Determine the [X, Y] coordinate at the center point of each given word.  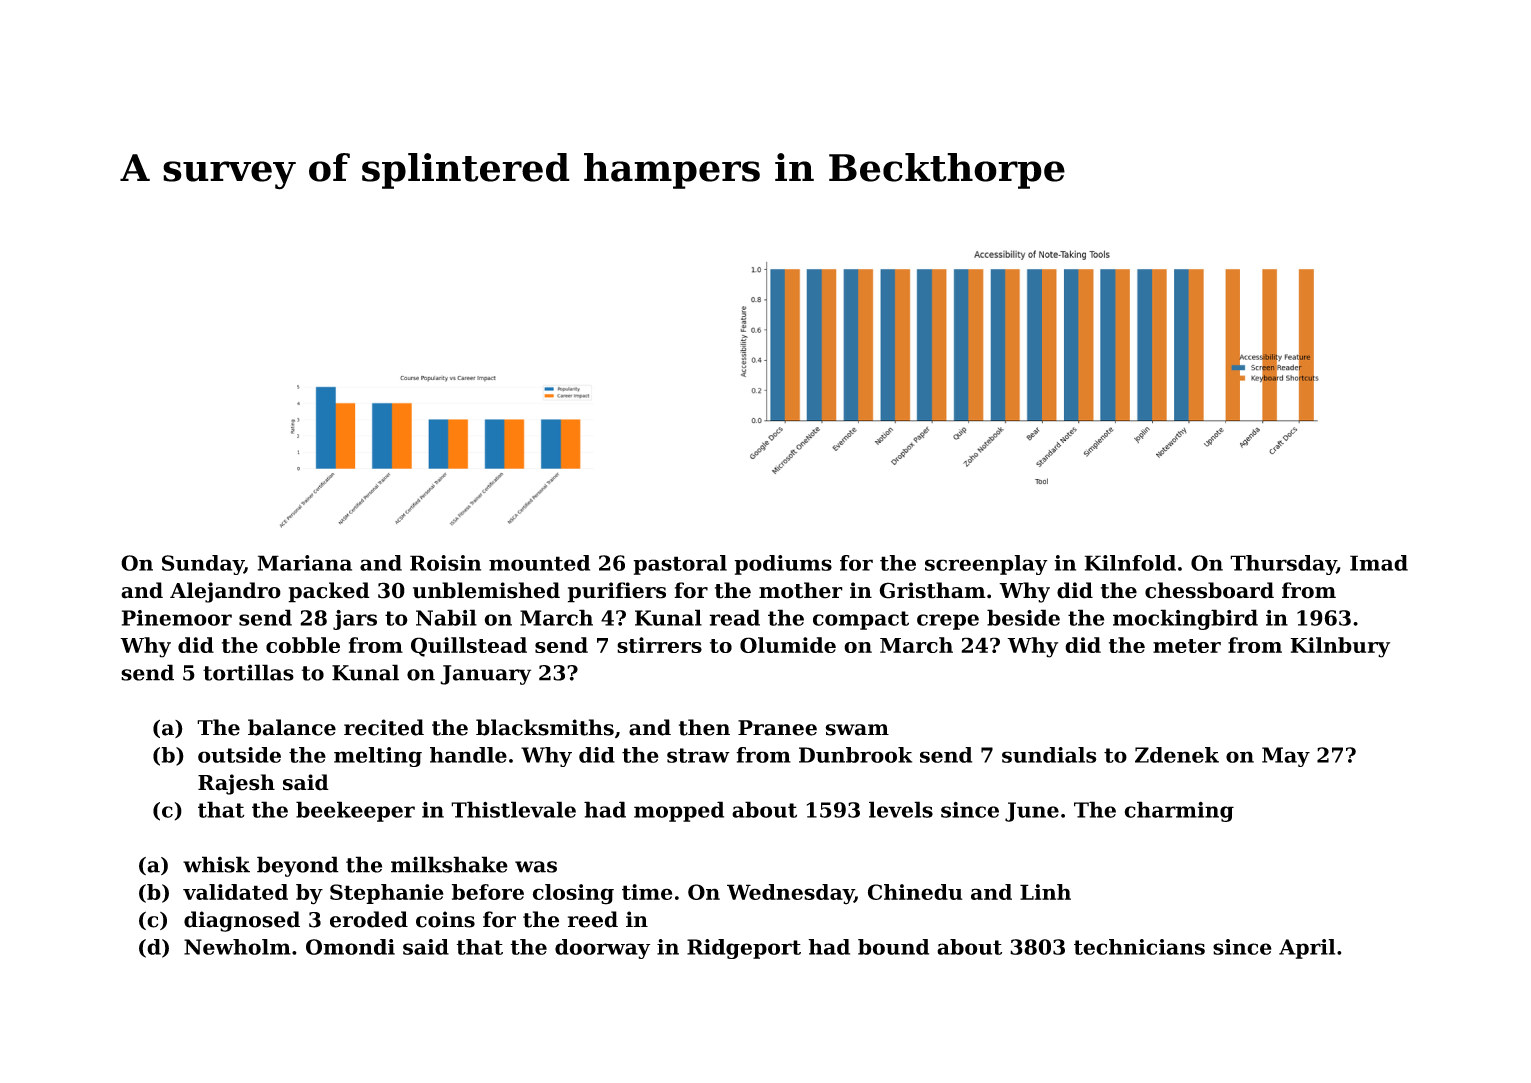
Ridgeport [744, 949]
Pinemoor [177, 618]
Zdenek [1177, 755]
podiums [783, 565]
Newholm [237, 947]
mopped [679, 811]
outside [239, 755]
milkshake [449, 864]
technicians [1139, 947]
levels [901, 809]
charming [1179, 811]
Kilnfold [1130, 563]
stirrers [659, 645]
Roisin [445, 563]
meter [1187, 646]
